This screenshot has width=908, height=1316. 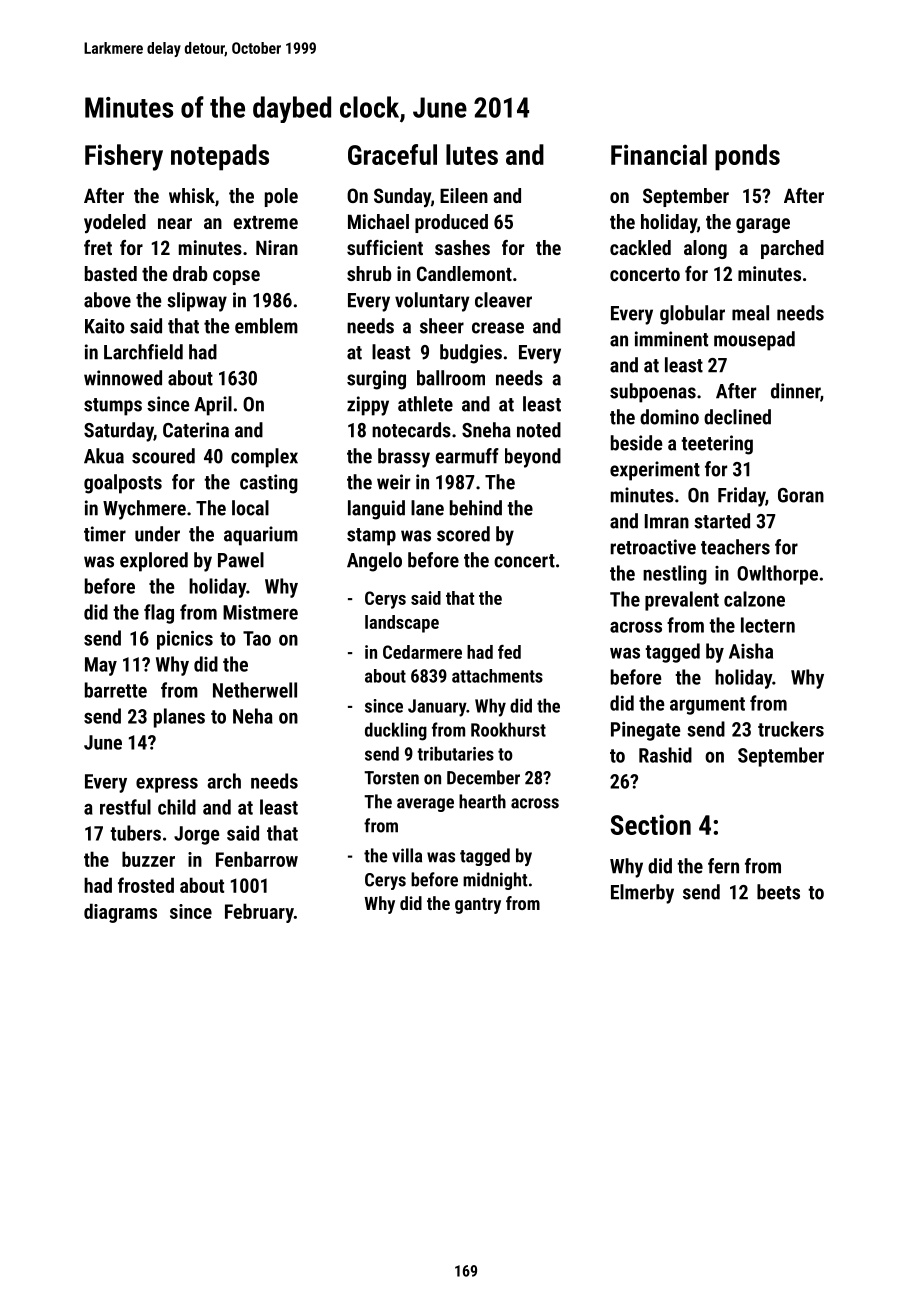 What do you see at coordinates (659, 154) in the screenshot?
I see `Financial` at bounding box center [659, 154].
